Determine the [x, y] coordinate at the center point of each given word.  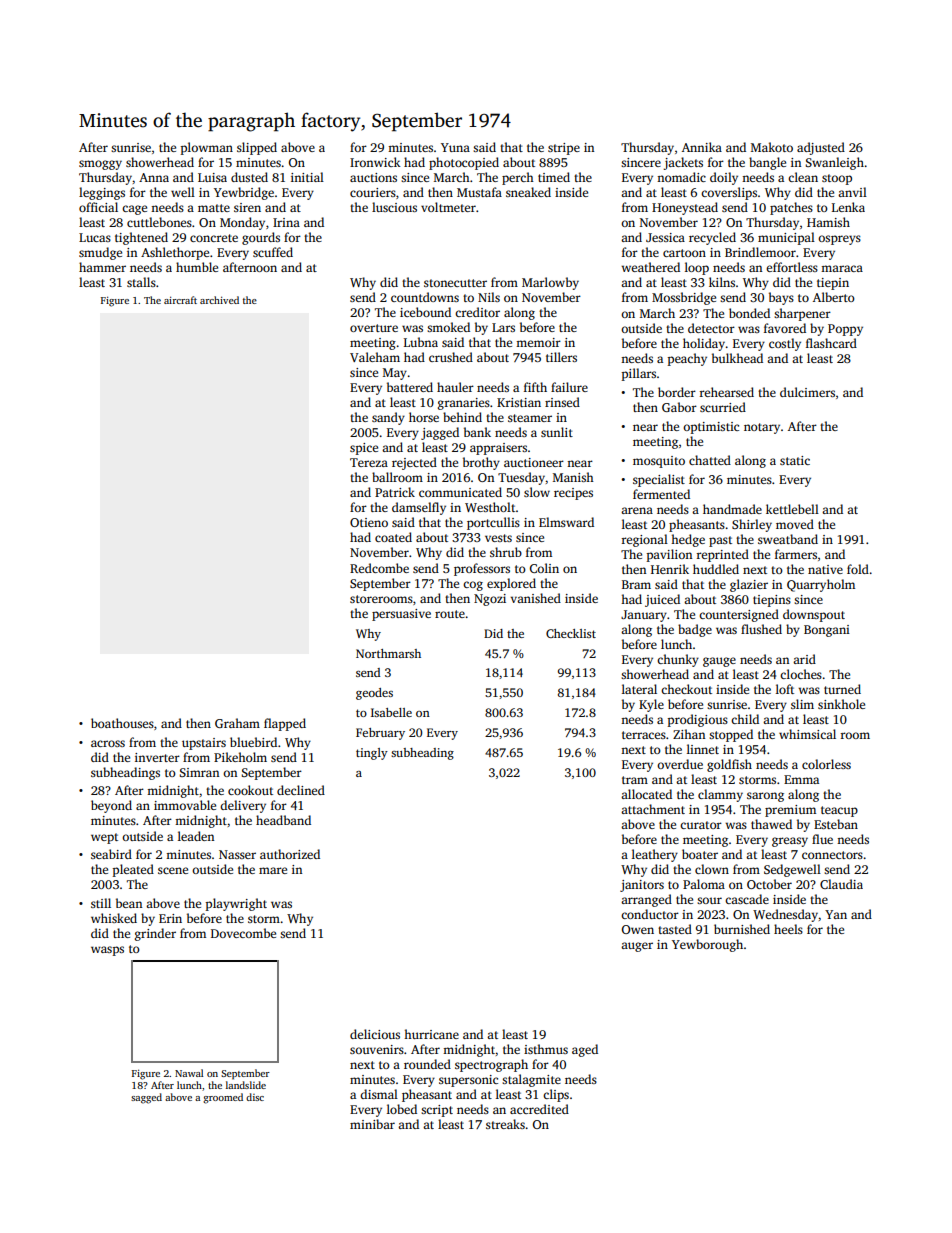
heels [788, 929]
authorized [290, 854]
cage [134, 210]
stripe [564, 149]
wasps [107, 951]
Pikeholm [240, 757]
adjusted [821, 148]
